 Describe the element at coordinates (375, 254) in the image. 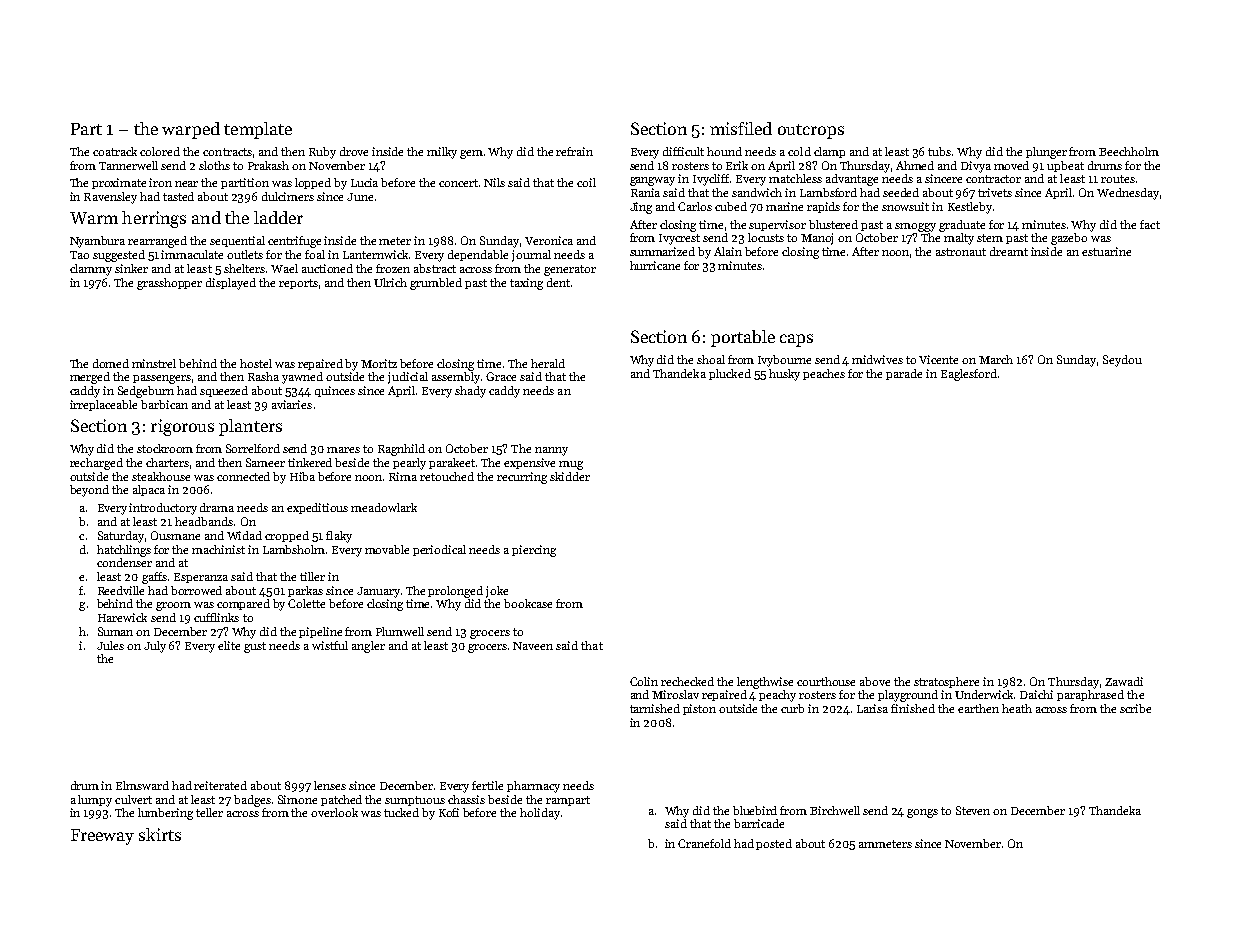

I see `Lanternwick` at that location.
